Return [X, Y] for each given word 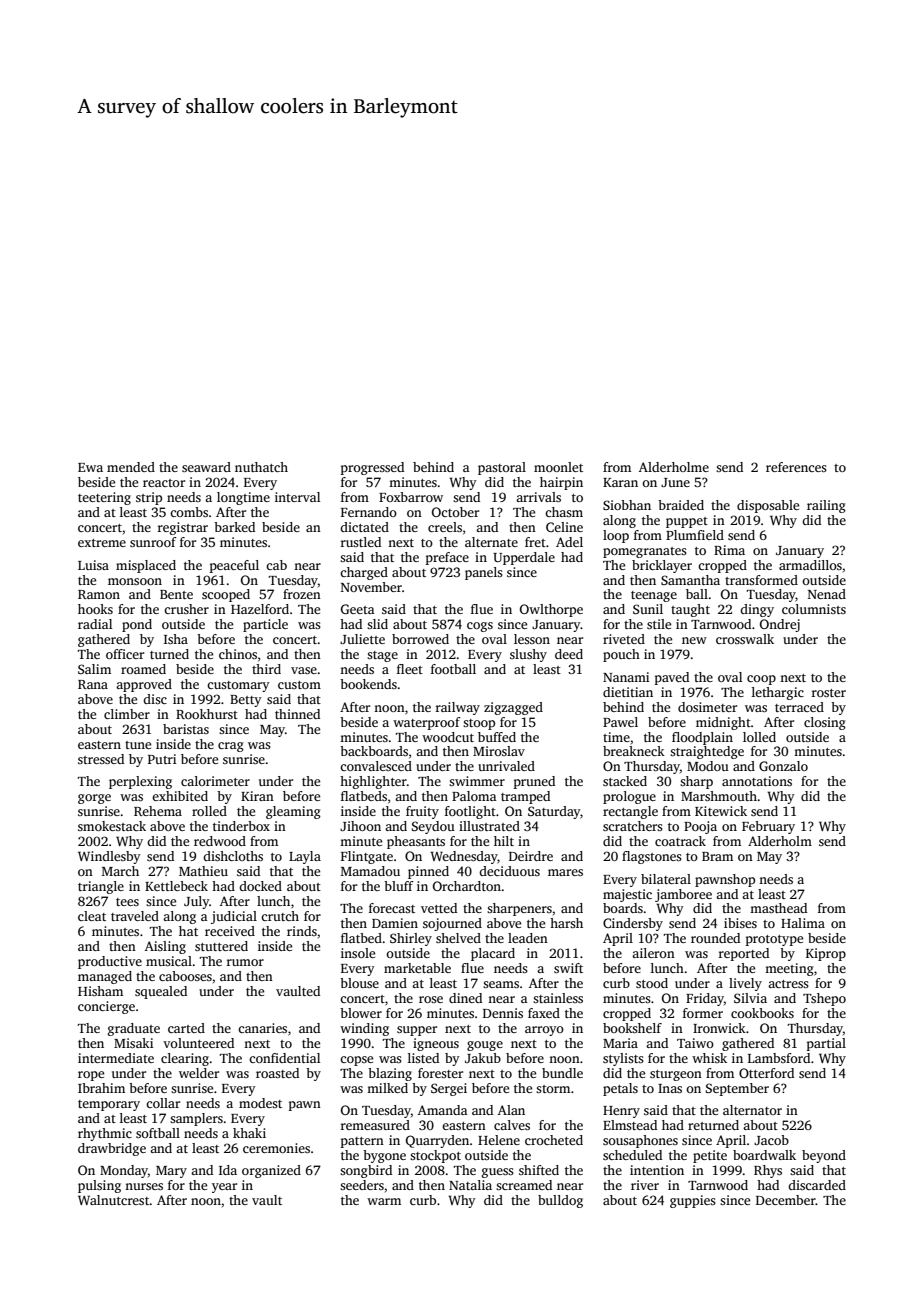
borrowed [420, 639]
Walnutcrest [114, 1200]
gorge [94, 799]
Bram [717, 856]
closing [825, 723]
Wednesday [464, 857]
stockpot [435, 1156]
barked [234, 527]
